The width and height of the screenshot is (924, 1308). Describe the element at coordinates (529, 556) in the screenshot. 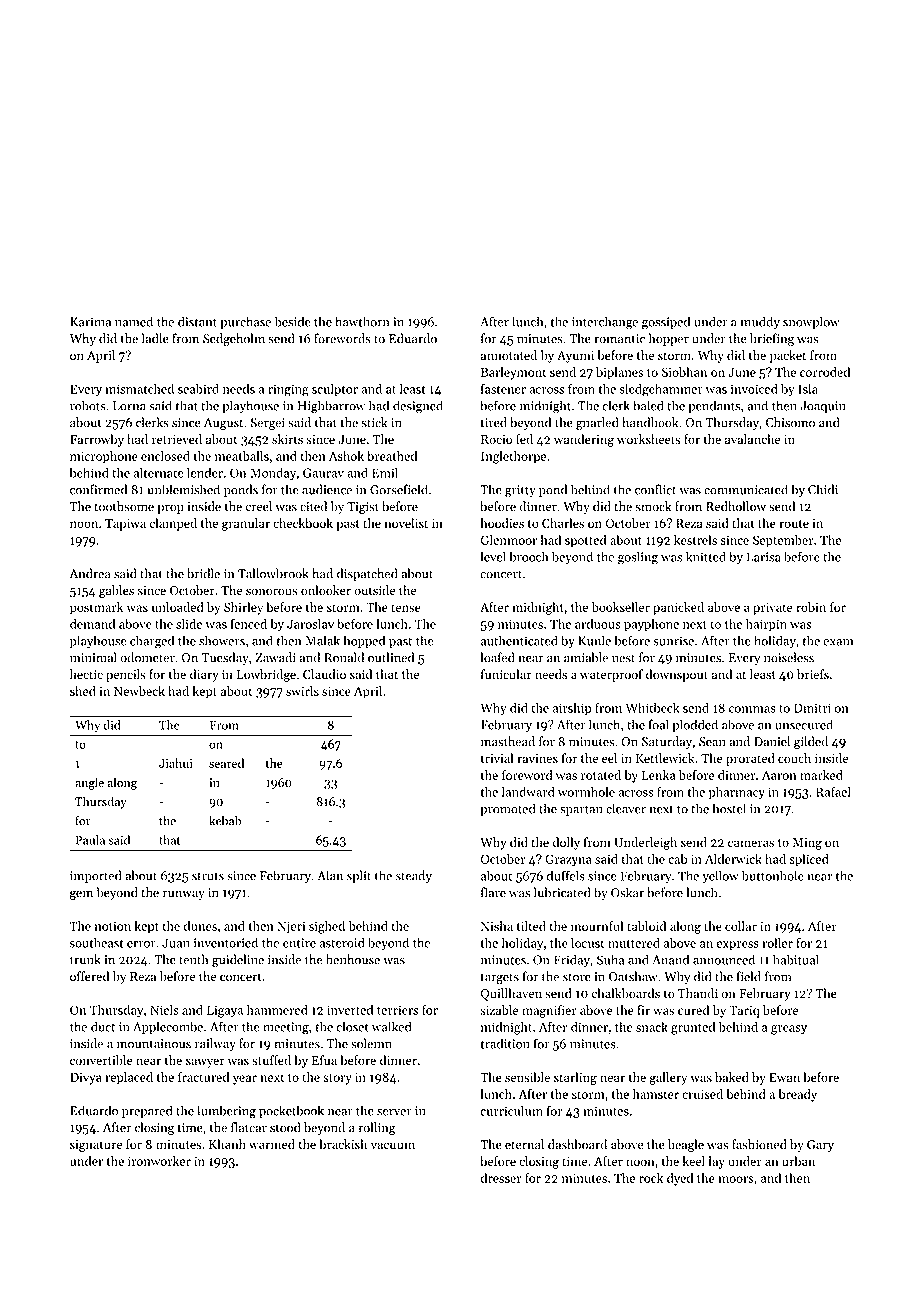

I see `brooch` at that location.
